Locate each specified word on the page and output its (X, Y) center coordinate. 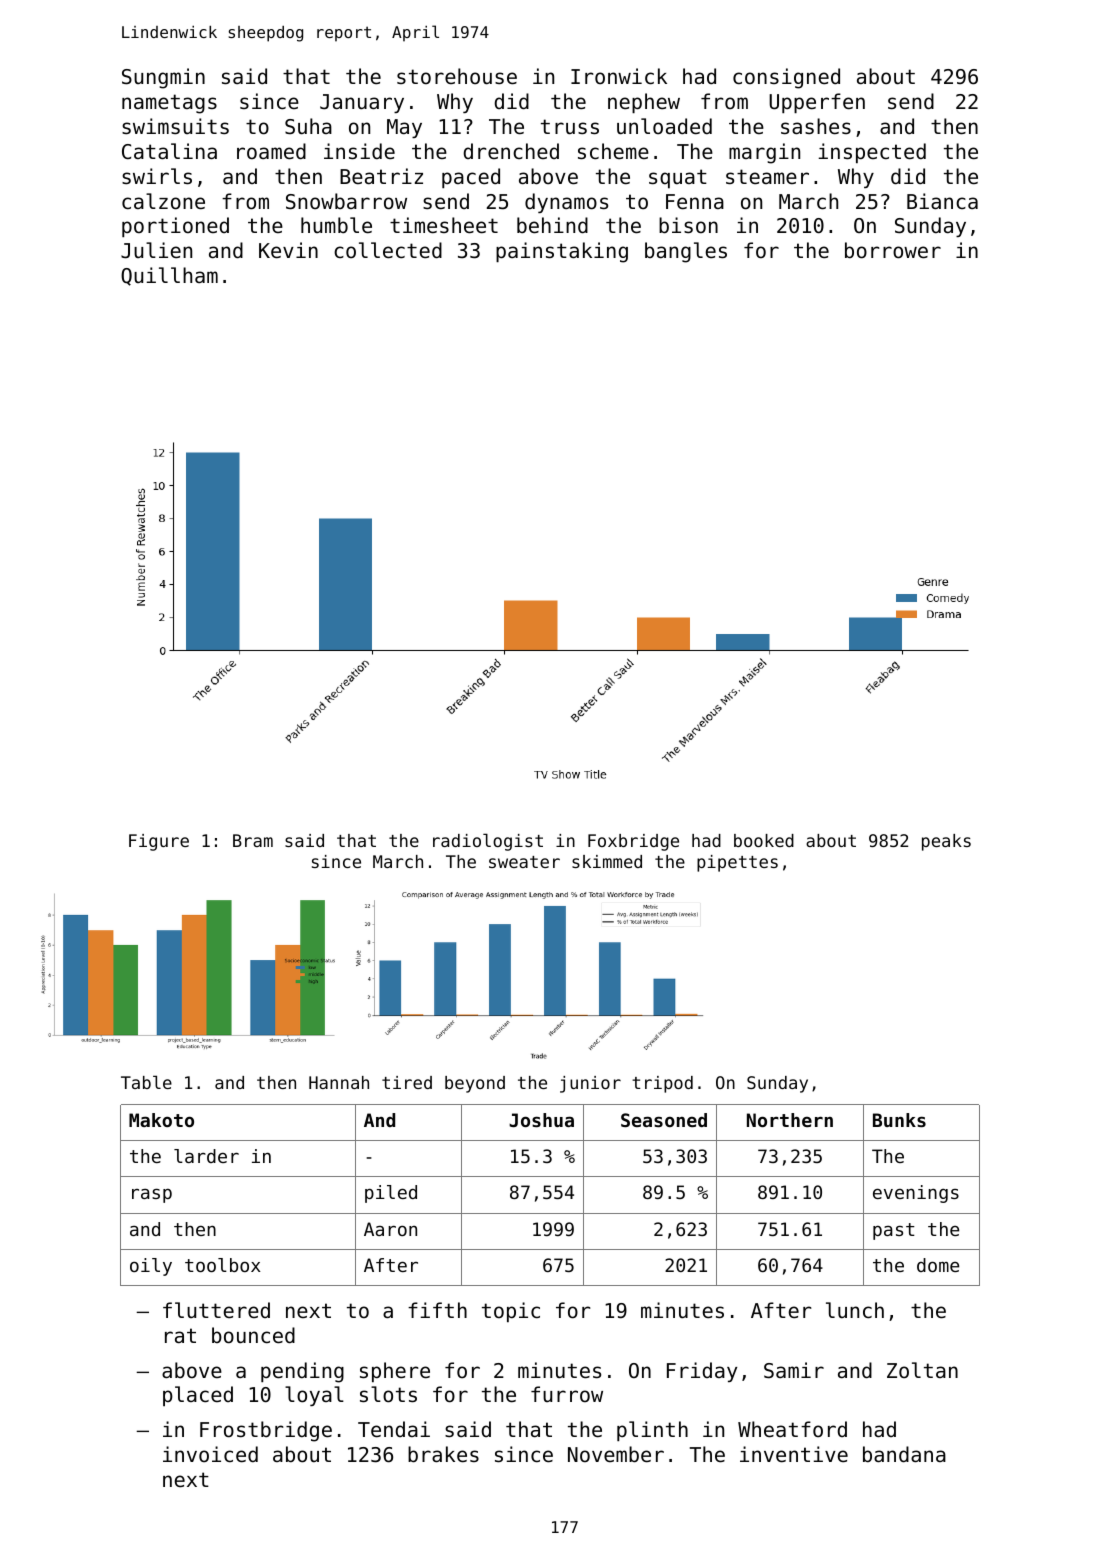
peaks (946, 842)
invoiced (210, 1454)
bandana (904, 1454)
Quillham (169, 276)
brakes (443, 1454)
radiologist (488, 842)
